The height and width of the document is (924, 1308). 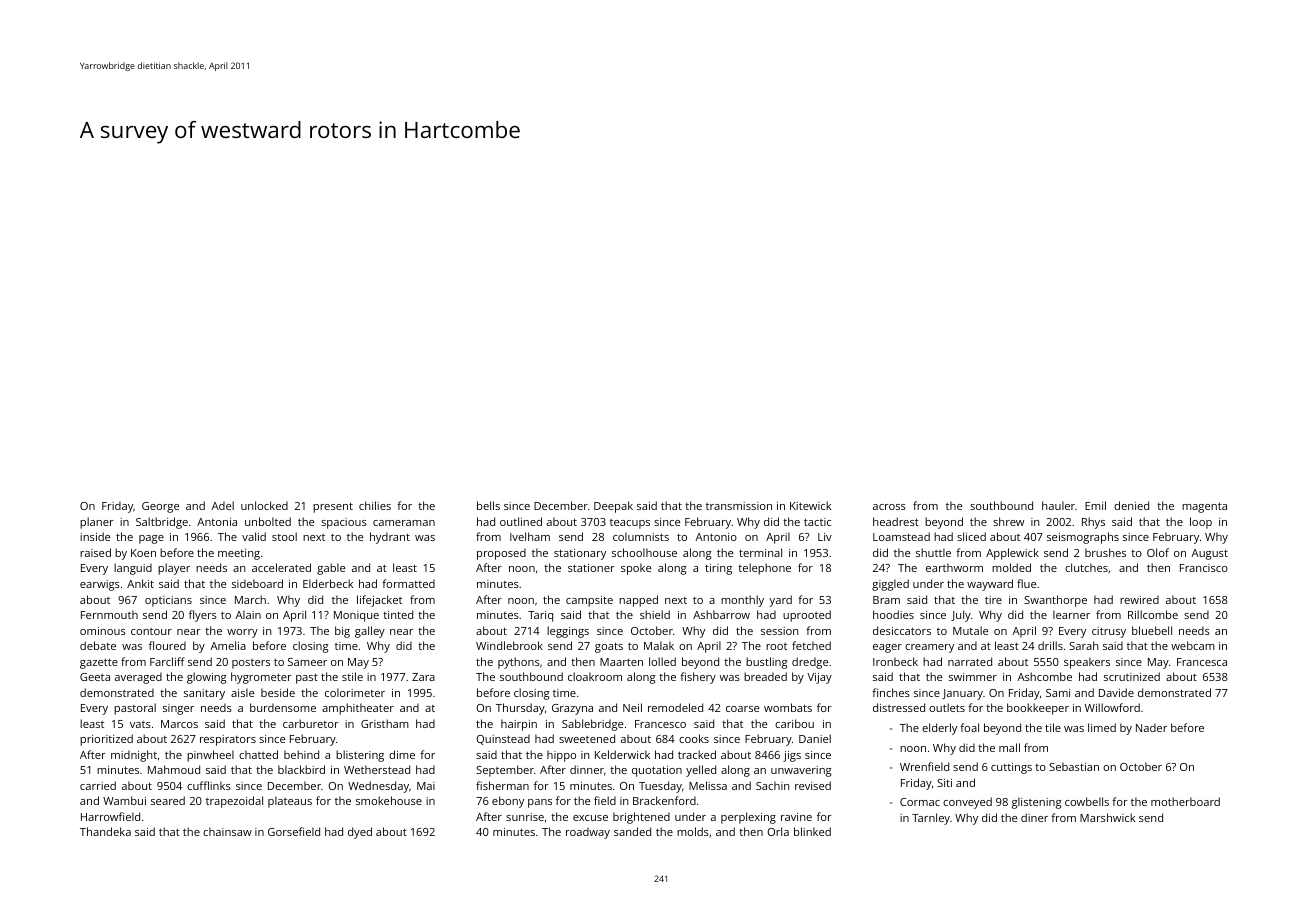 What do you see at coordinates (134, 756) in the document?
I see `midnight` at bounding box center [134, 756].
